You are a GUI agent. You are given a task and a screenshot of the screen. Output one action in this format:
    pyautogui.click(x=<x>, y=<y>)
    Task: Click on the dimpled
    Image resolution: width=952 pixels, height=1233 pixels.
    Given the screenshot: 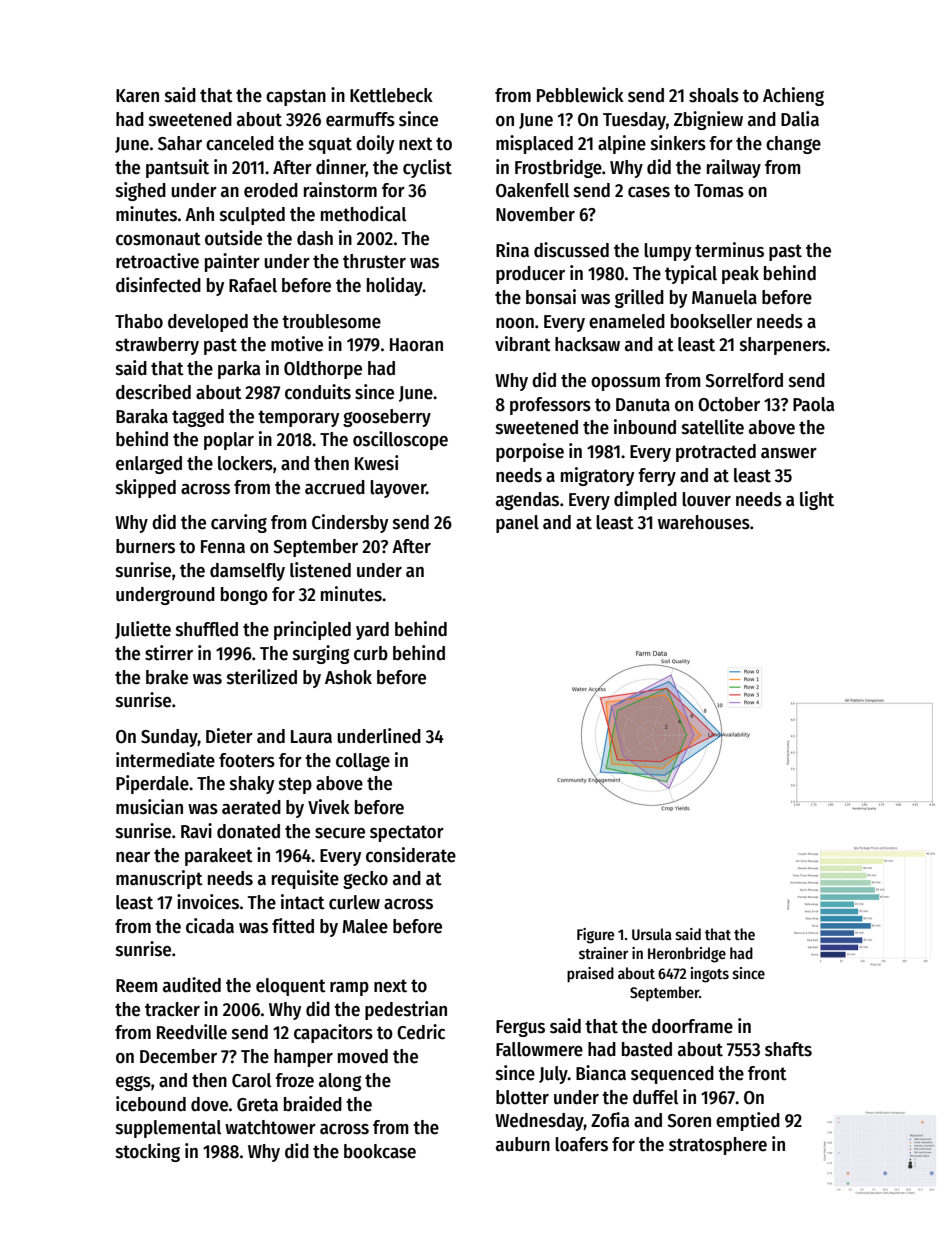 What is the action you would take?
    pyautogui.click(x=645, y=500)
